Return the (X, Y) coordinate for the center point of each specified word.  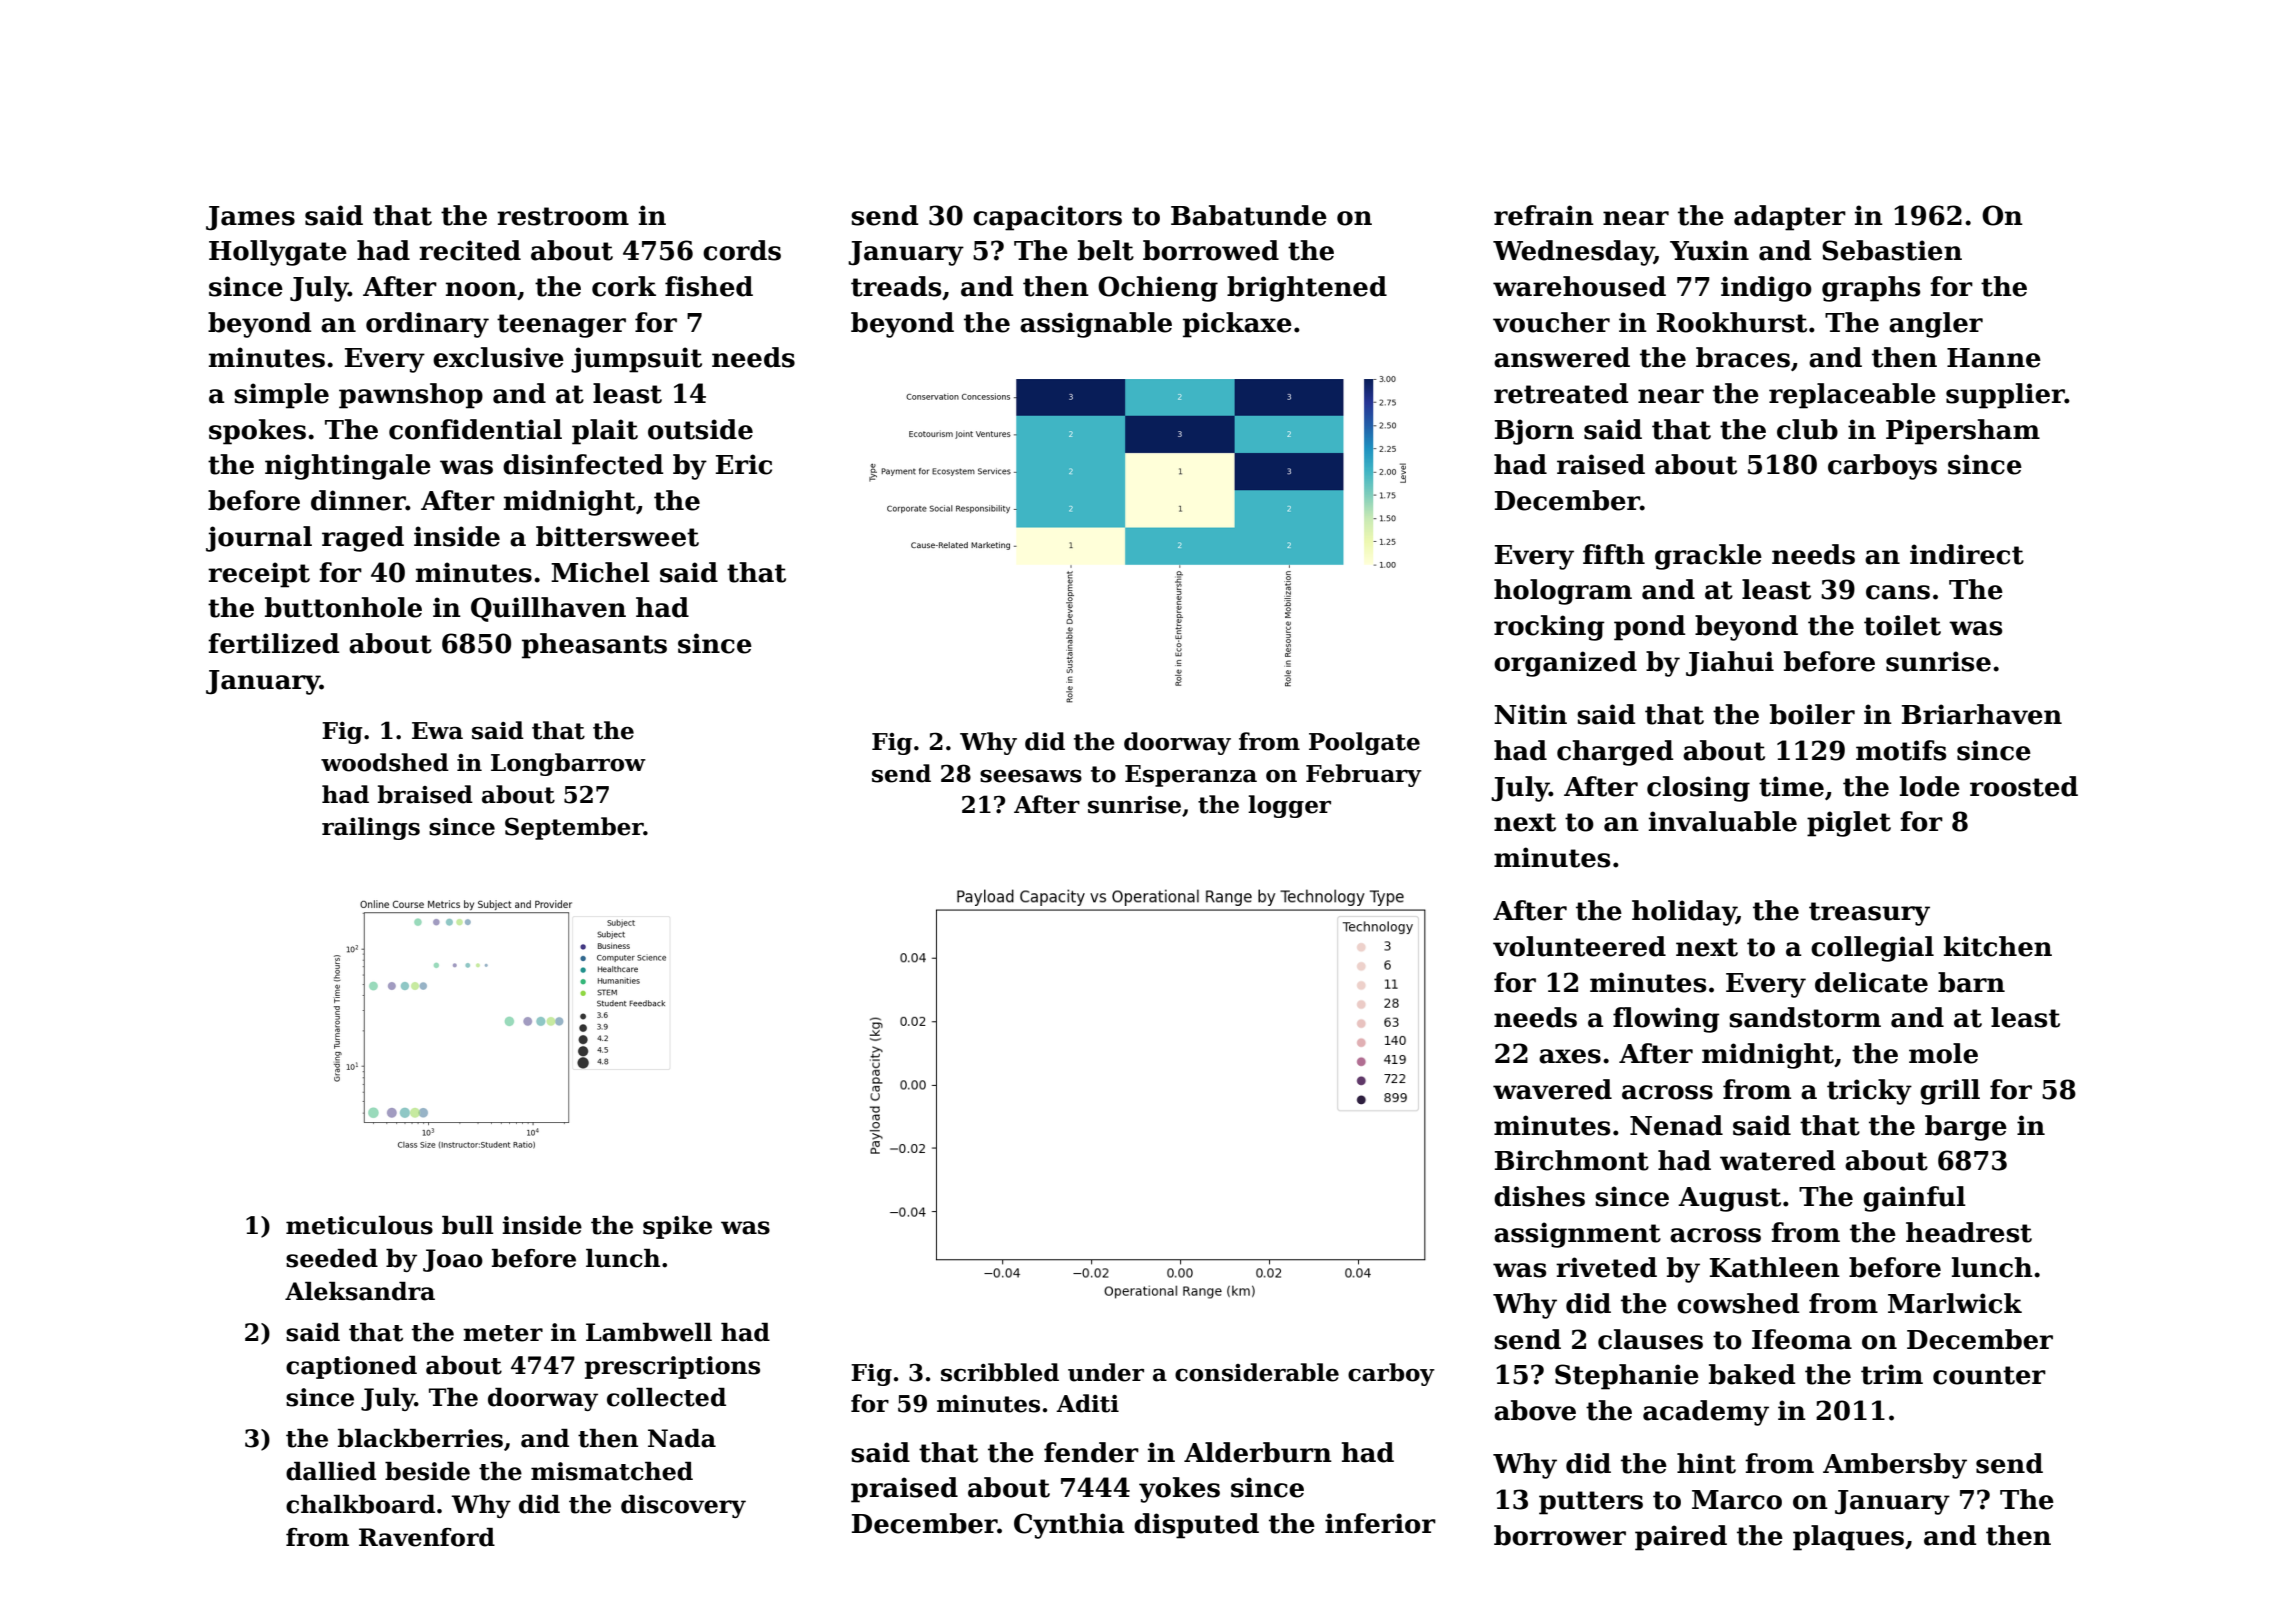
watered (1778, 1160)
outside (700, 429)
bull (467, 1225)
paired (1681, 1538)
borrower (1560, 1535)
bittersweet (617, 536)
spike (677, 1227)
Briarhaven (1982, 714)
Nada (682, 1438)
